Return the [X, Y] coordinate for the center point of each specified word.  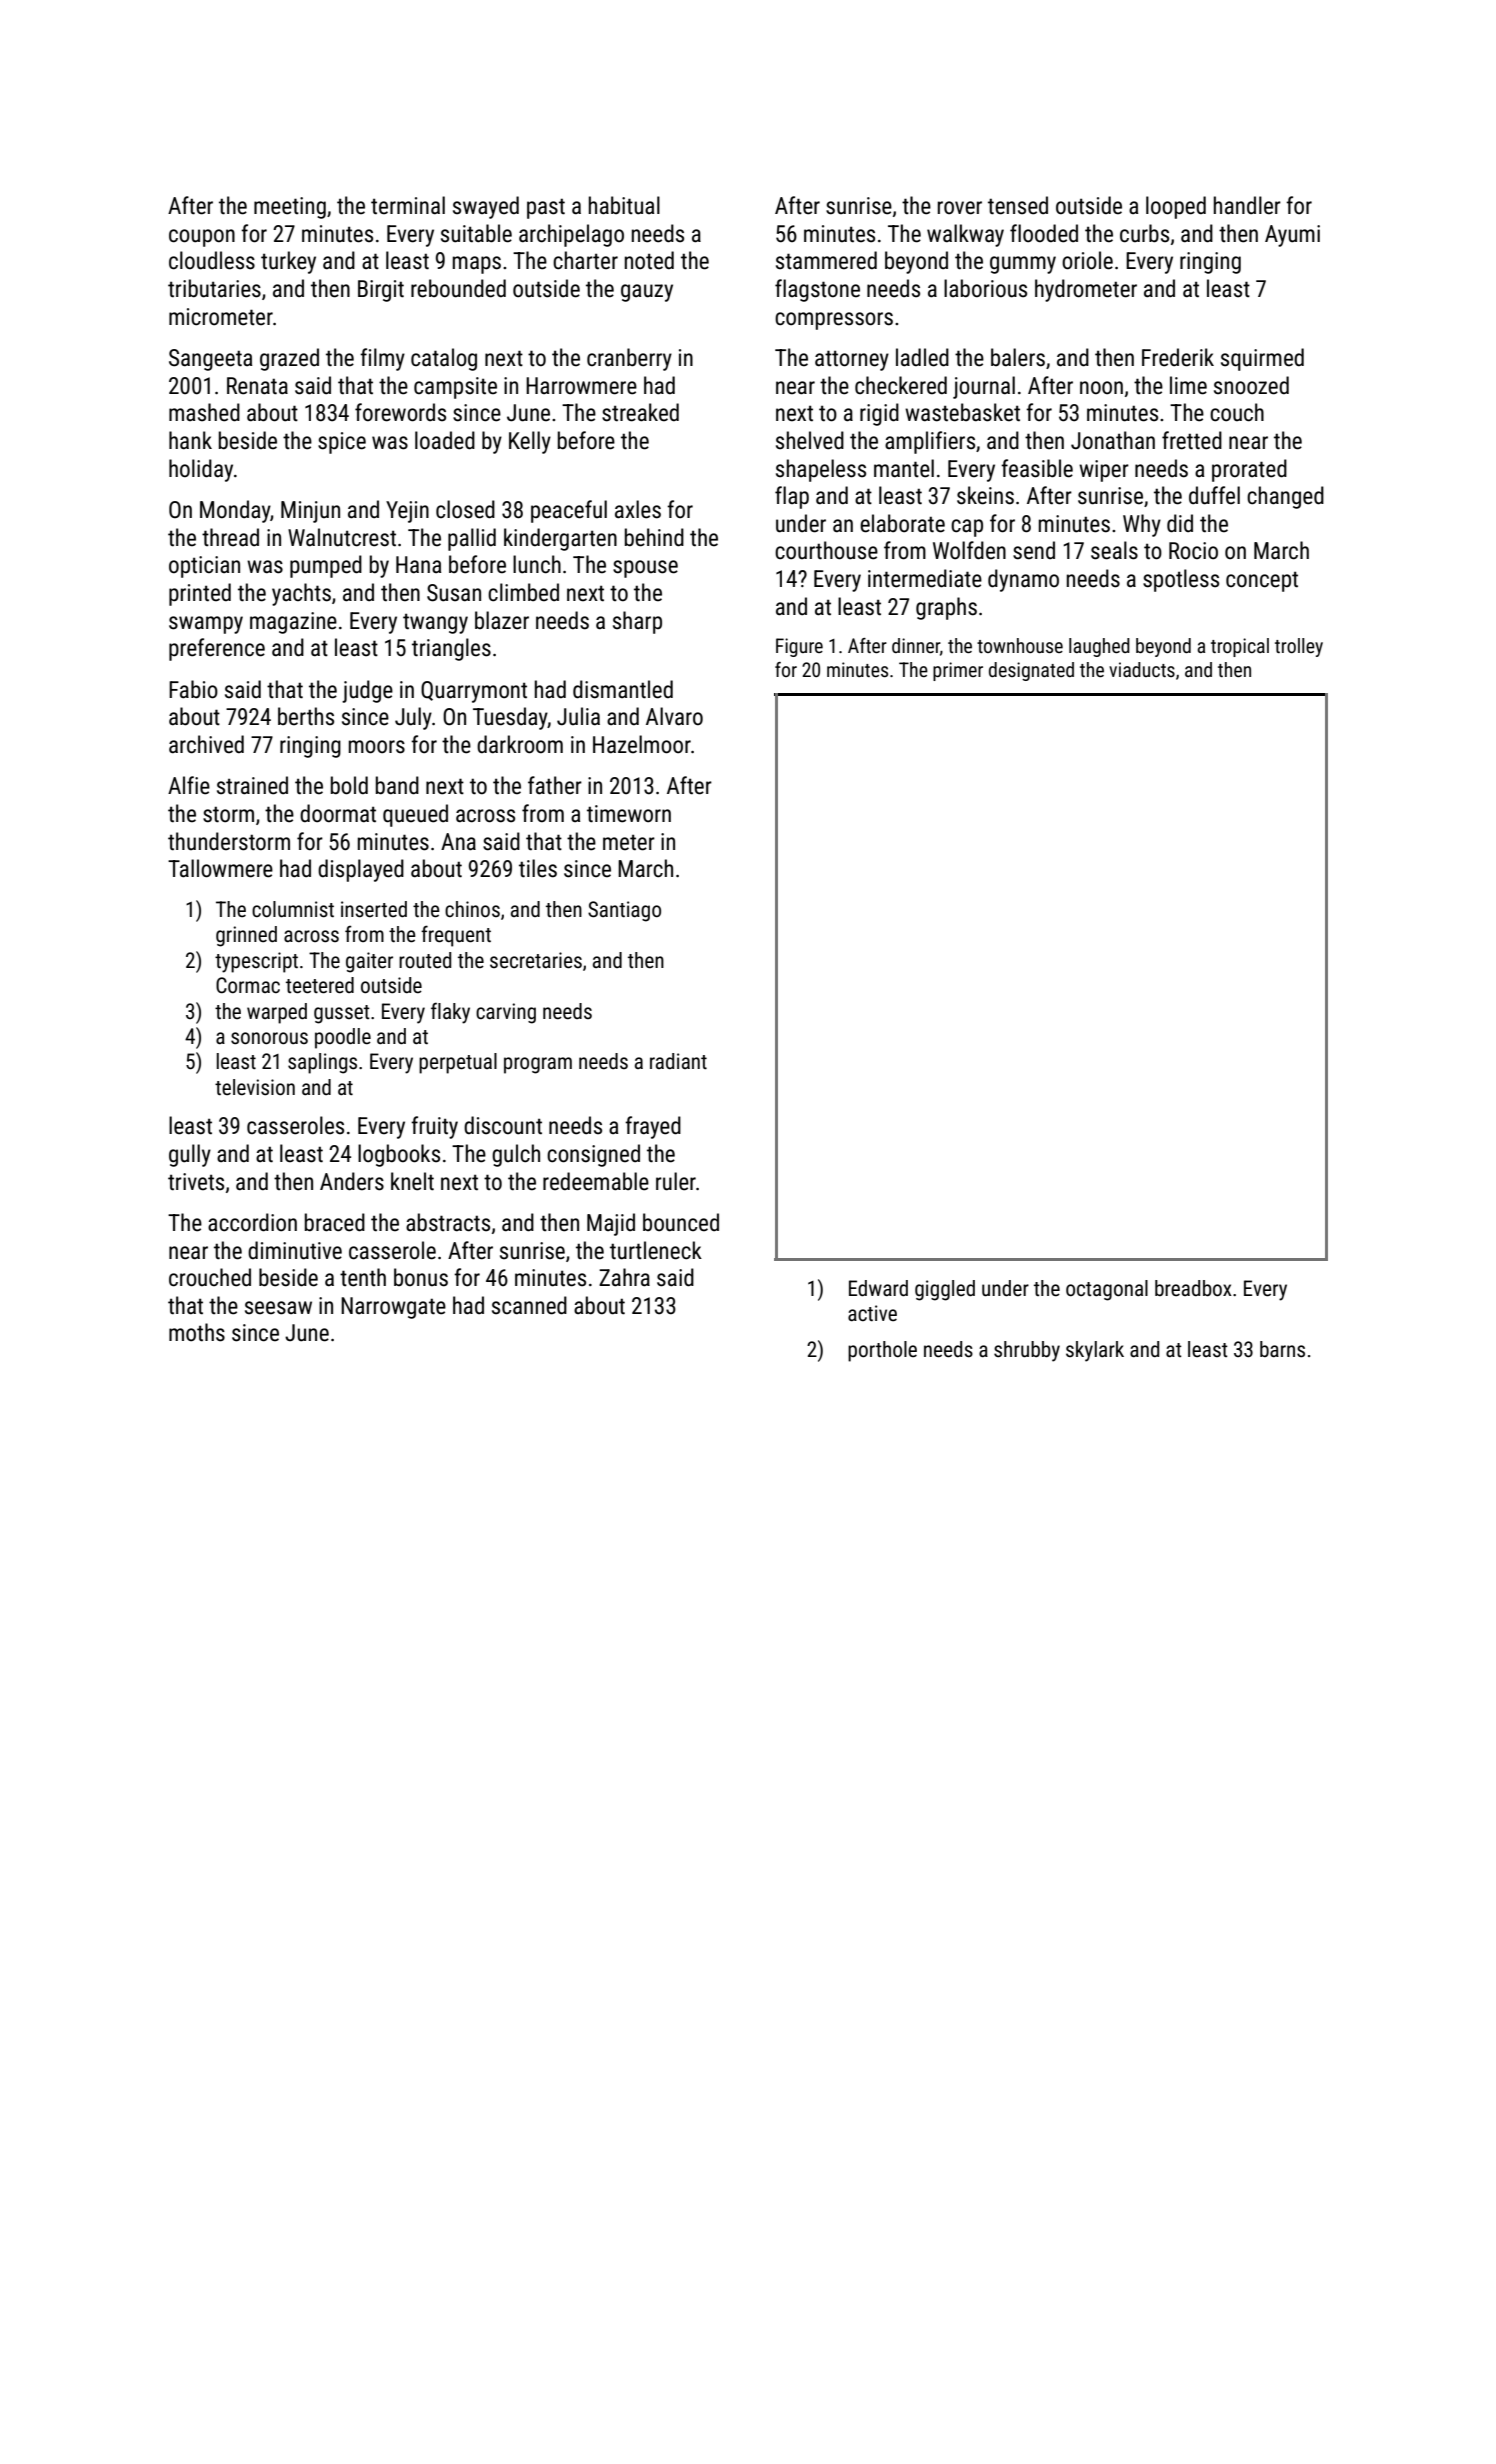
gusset [342, 1014]
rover [960, 208]
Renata [257, 386]
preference [217, 649]
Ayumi [1292, 236]
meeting [290, 208]
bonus [421, 1277]
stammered [826, 260]
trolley [1299, 647]
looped [1176, 207]
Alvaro [674, 716]
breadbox [1193, 1288]
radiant [678, 1061]
